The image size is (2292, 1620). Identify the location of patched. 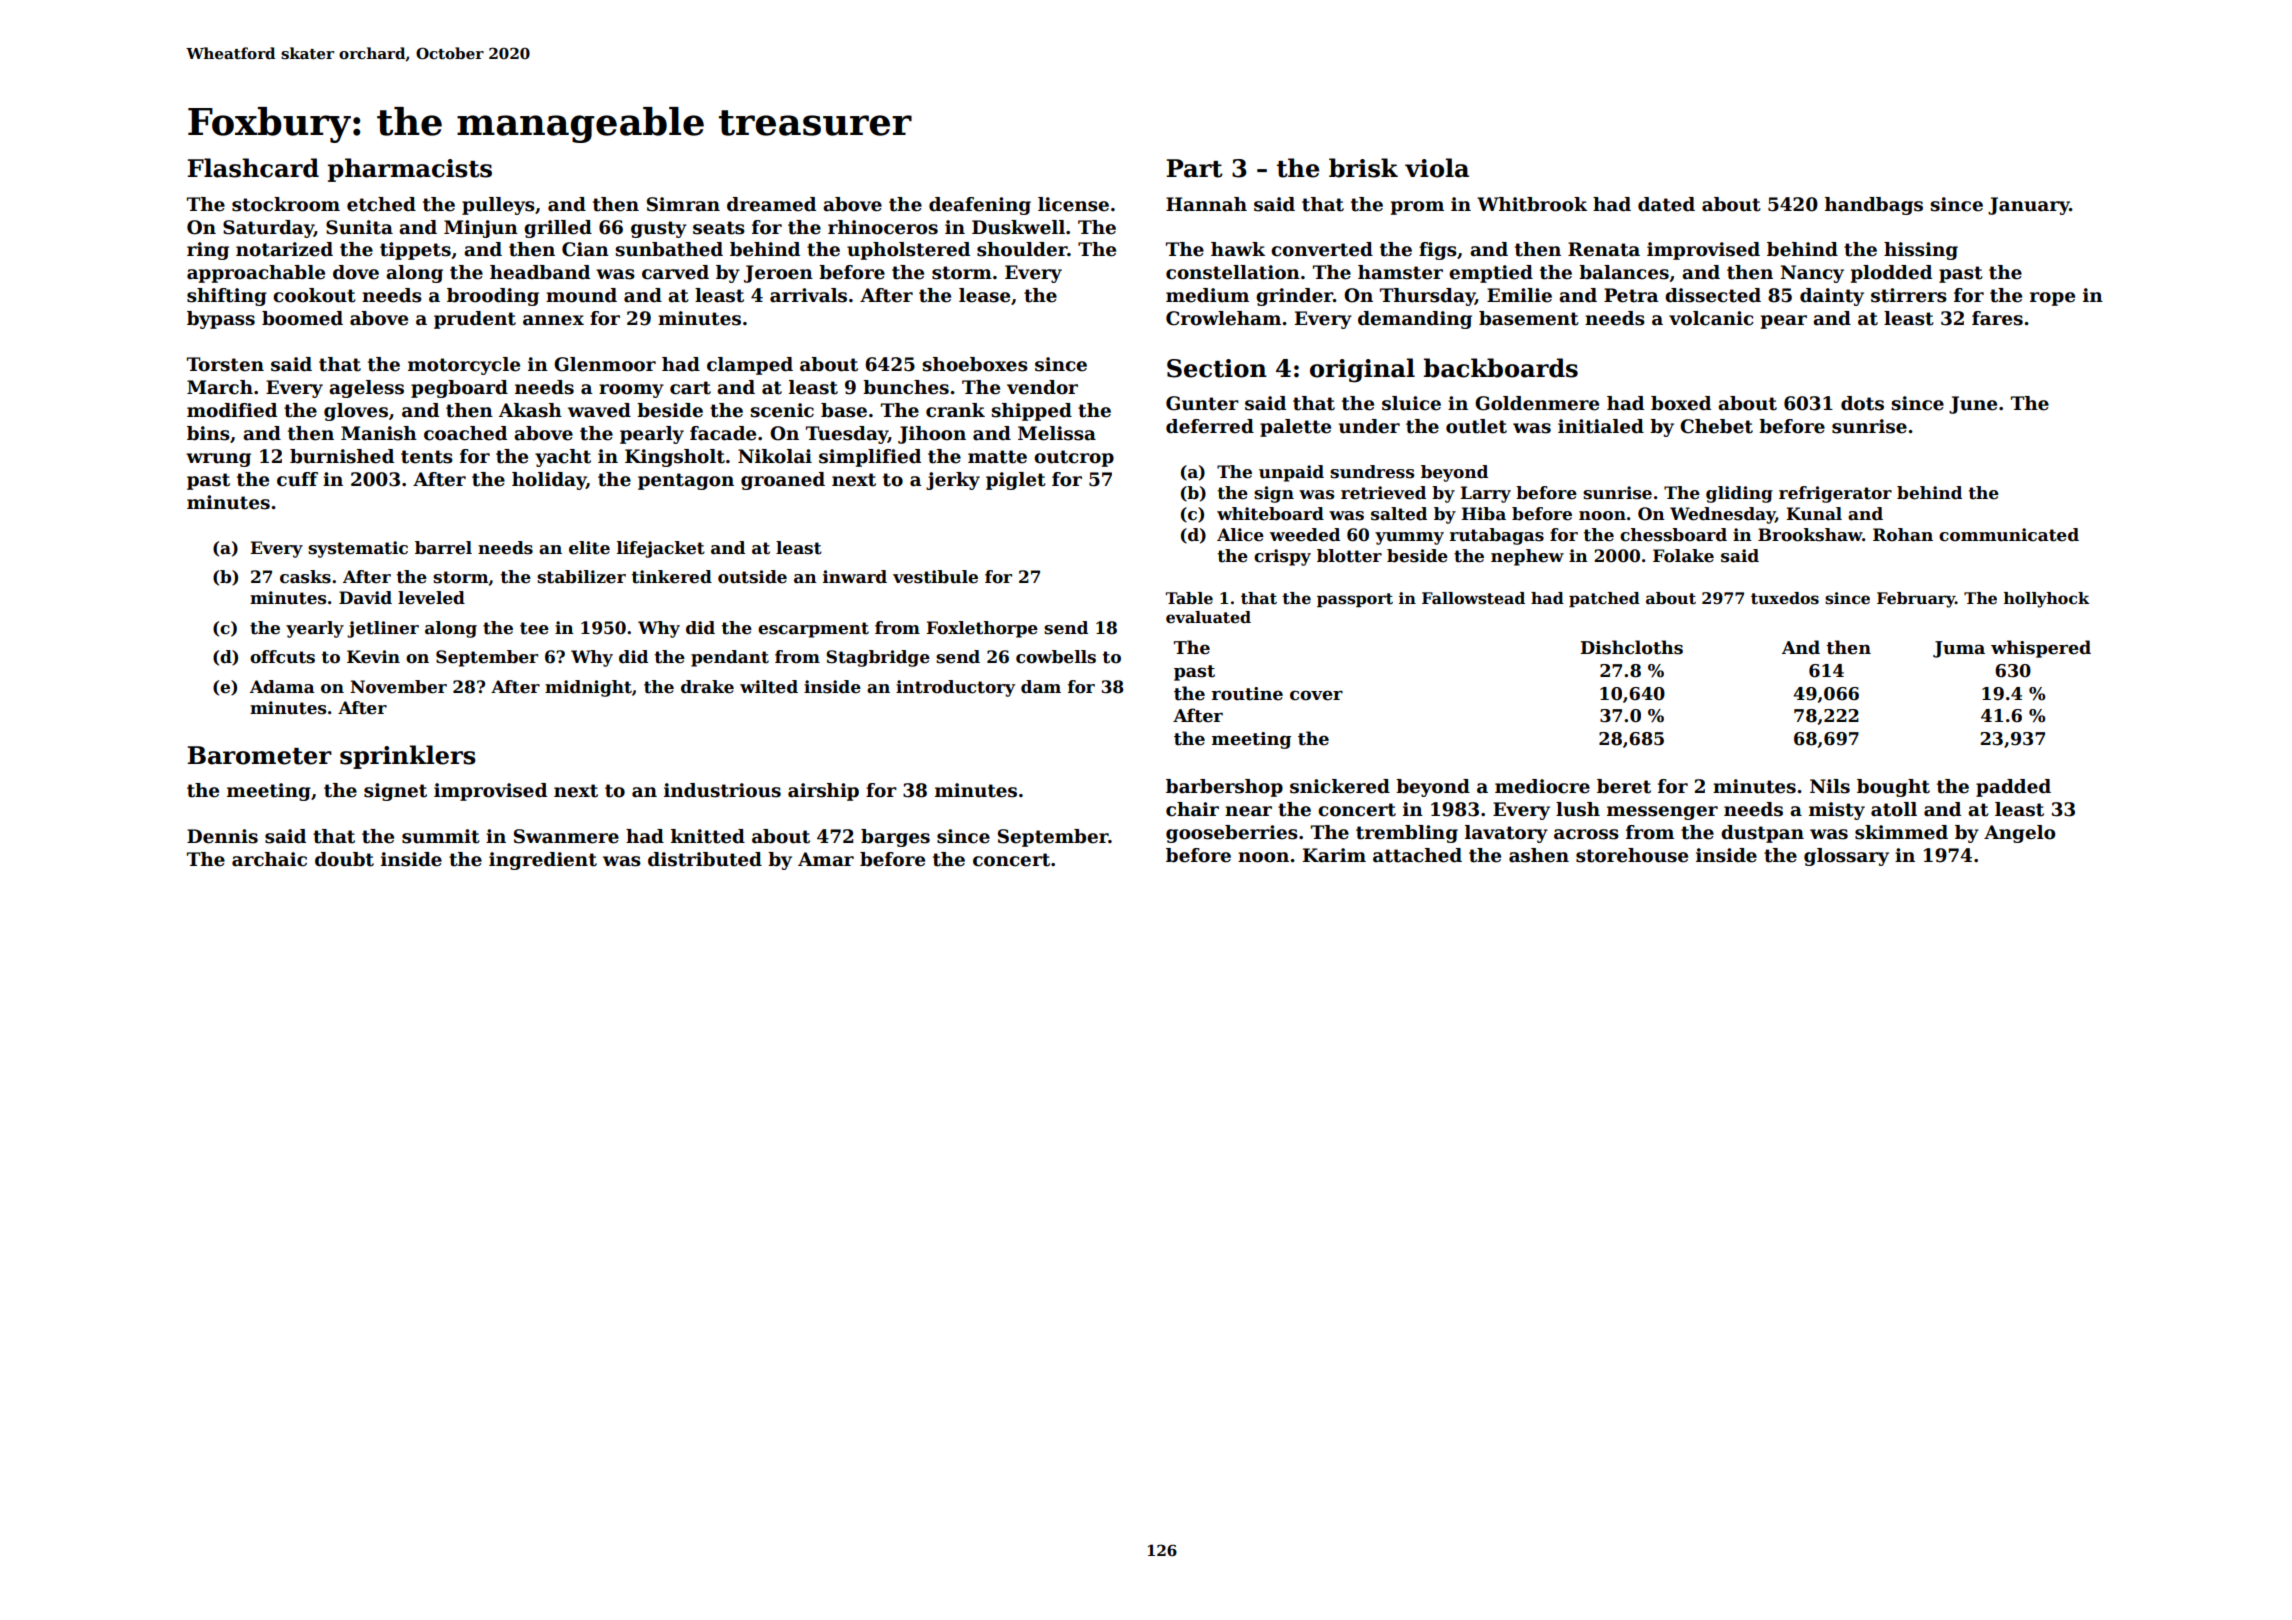
(1604, 599).
